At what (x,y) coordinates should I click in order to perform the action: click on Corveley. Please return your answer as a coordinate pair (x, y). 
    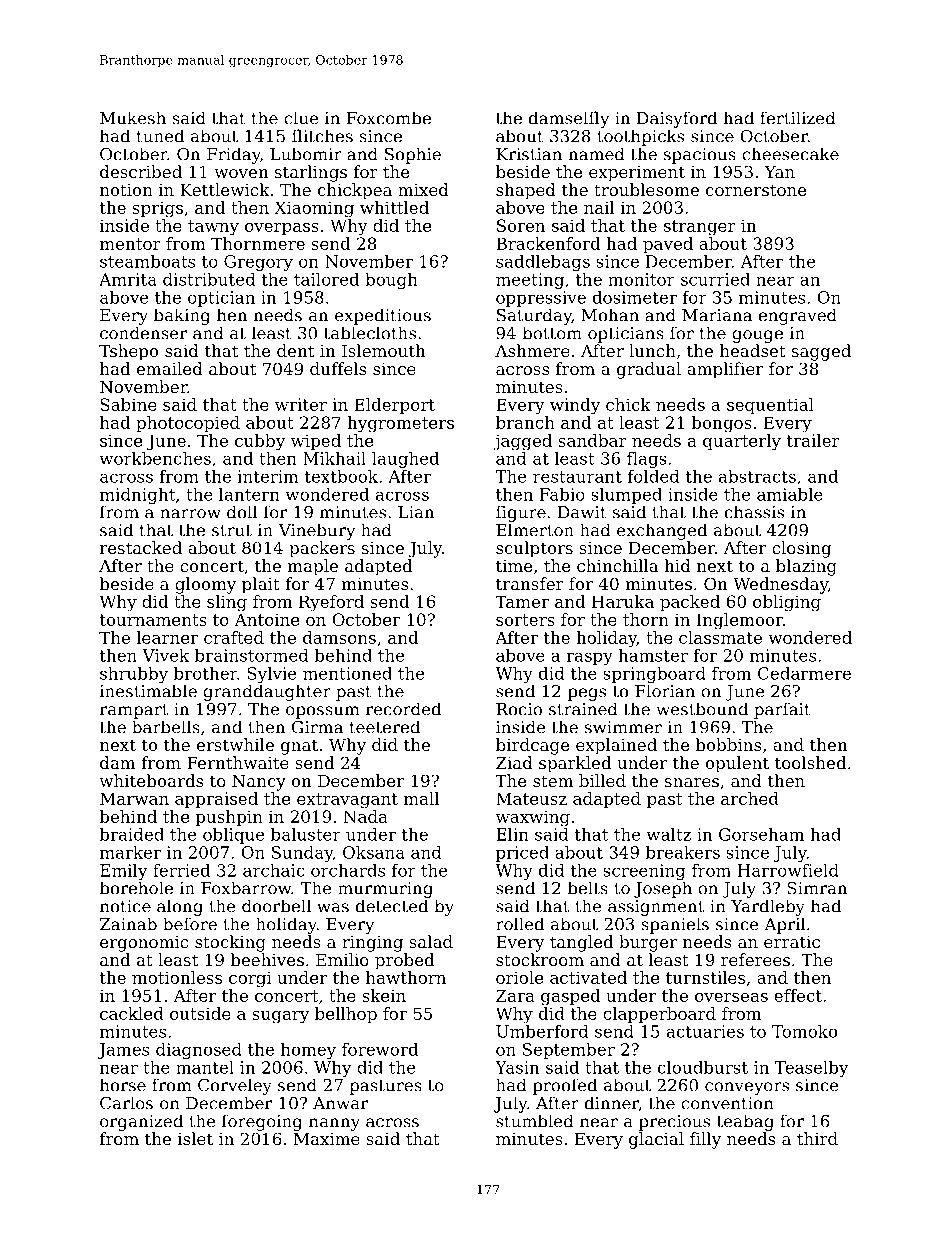
    Looking at the image, I should click on (235, 1086).
